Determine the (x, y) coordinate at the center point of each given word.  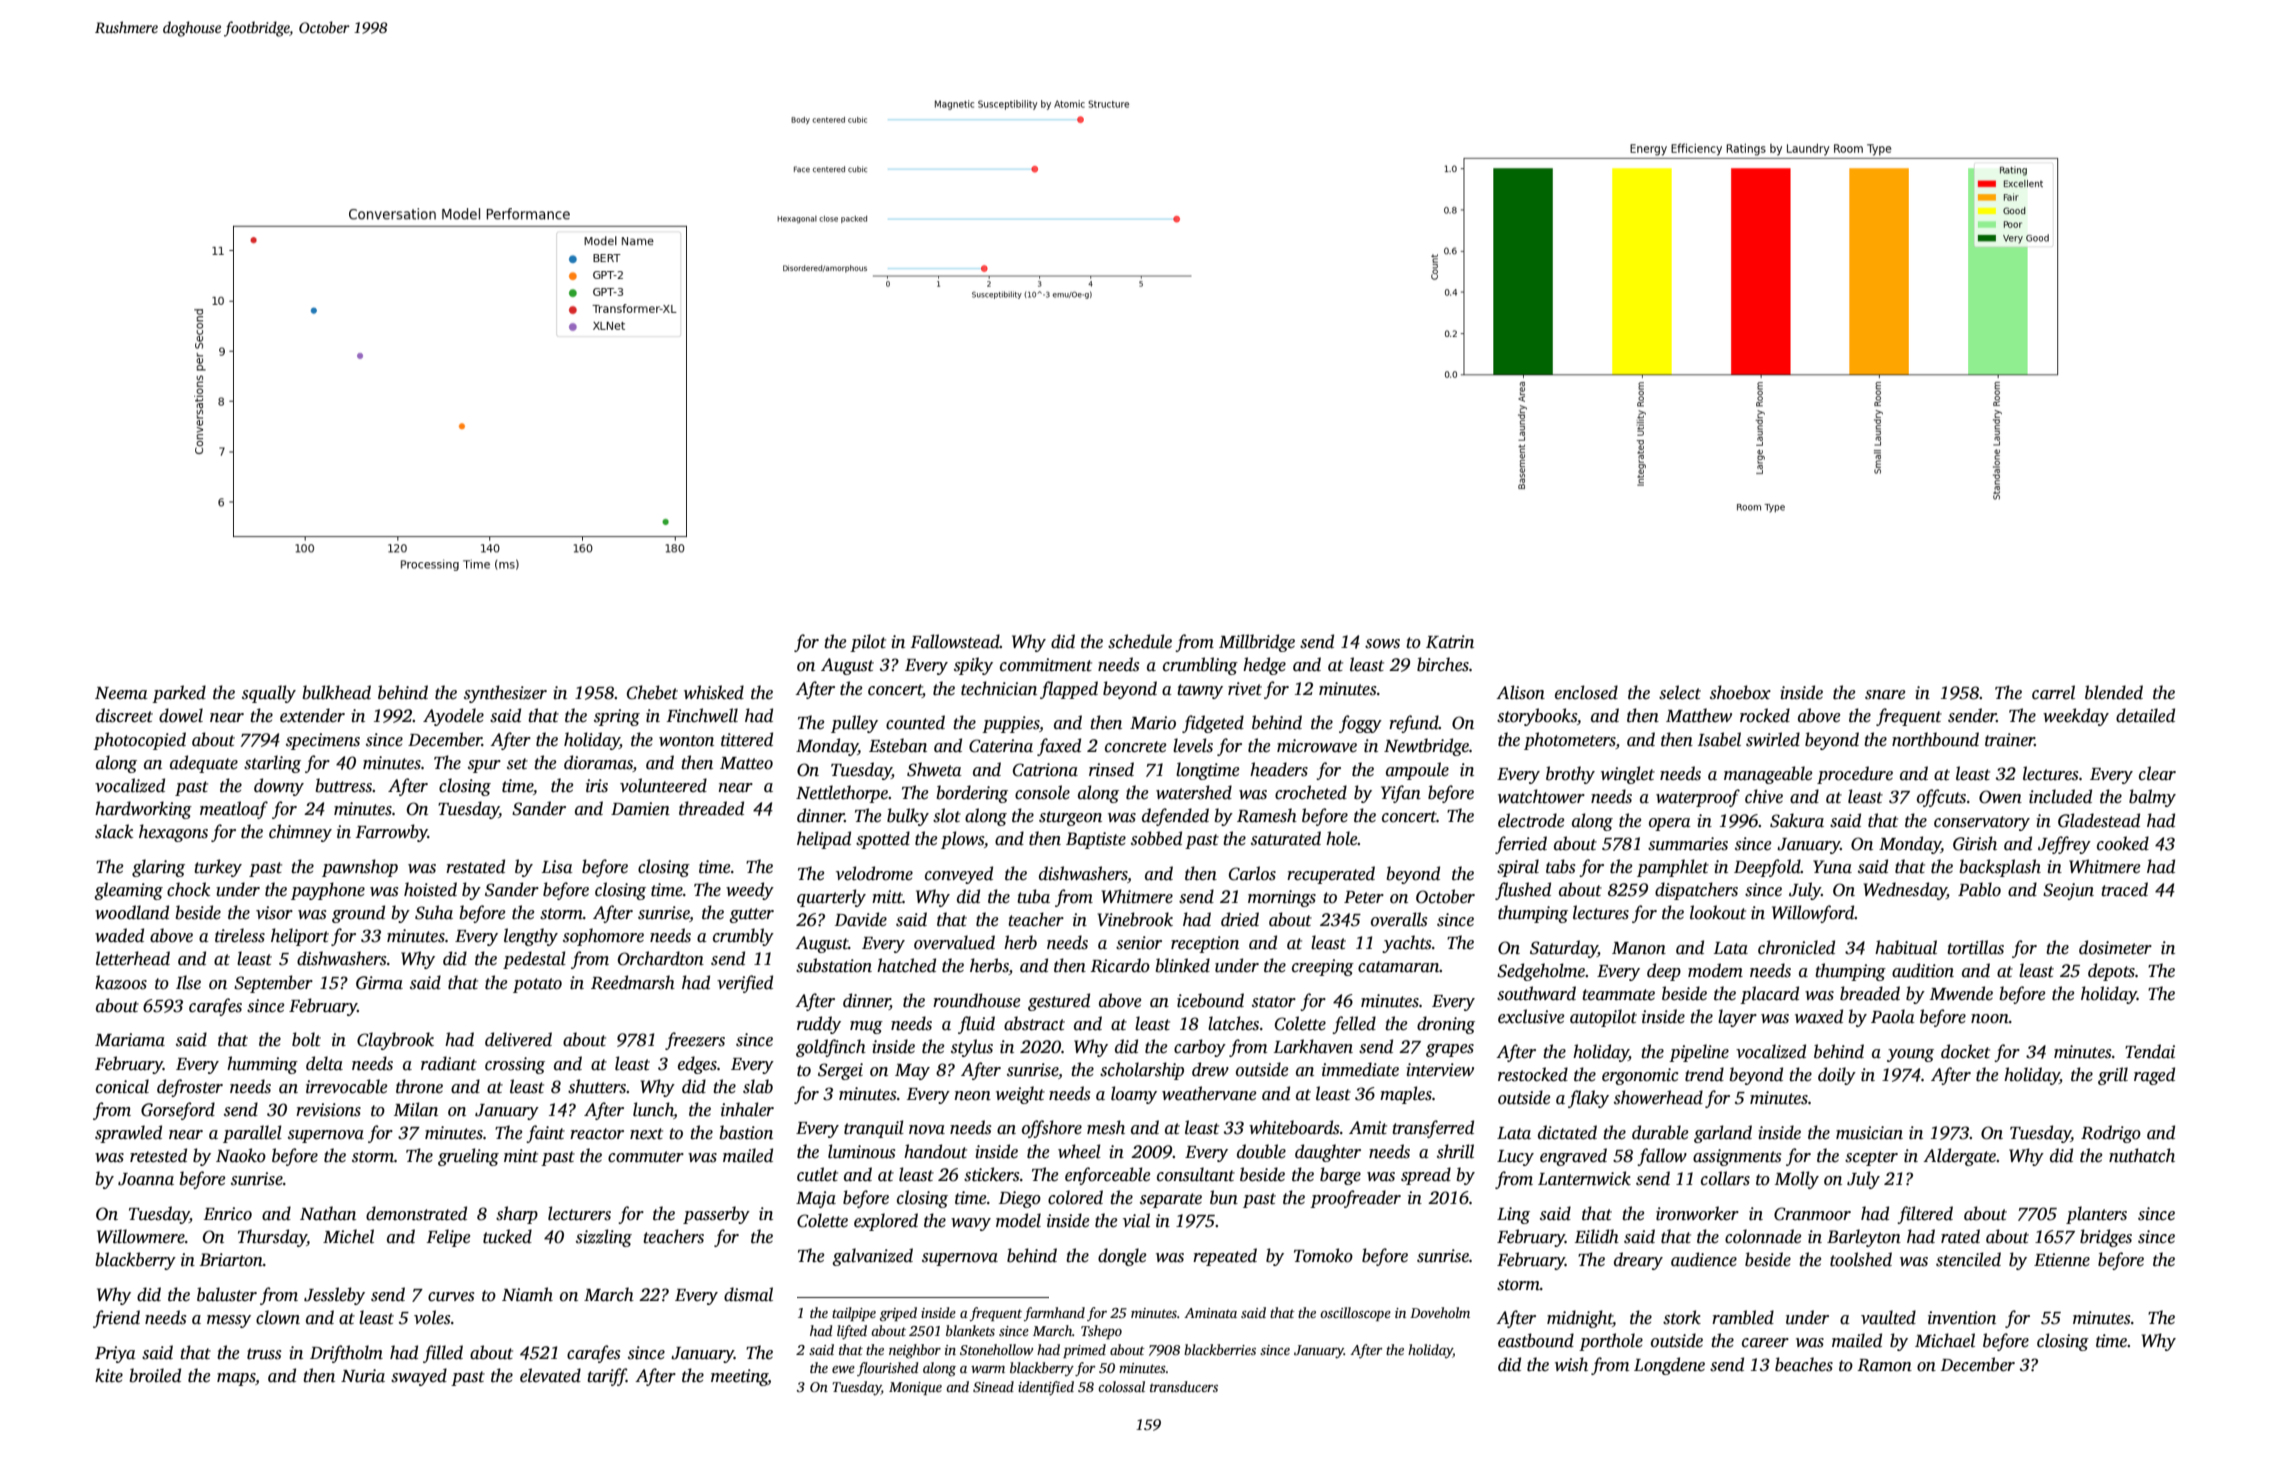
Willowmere (141, 1236)
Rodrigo (2111, 1134)
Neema (121, 693)
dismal (748, 1294)
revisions (328, 1110)
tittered (747, 739)
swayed (419, 1377)
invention (1962, 1318)
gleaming (128, 891)
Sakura (1797, 820)
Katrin (1450, 642)
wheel (1079, 1151)
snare (1885, 695)
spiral (1518, 868)
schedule (1140, 641)
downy (279, 787)
